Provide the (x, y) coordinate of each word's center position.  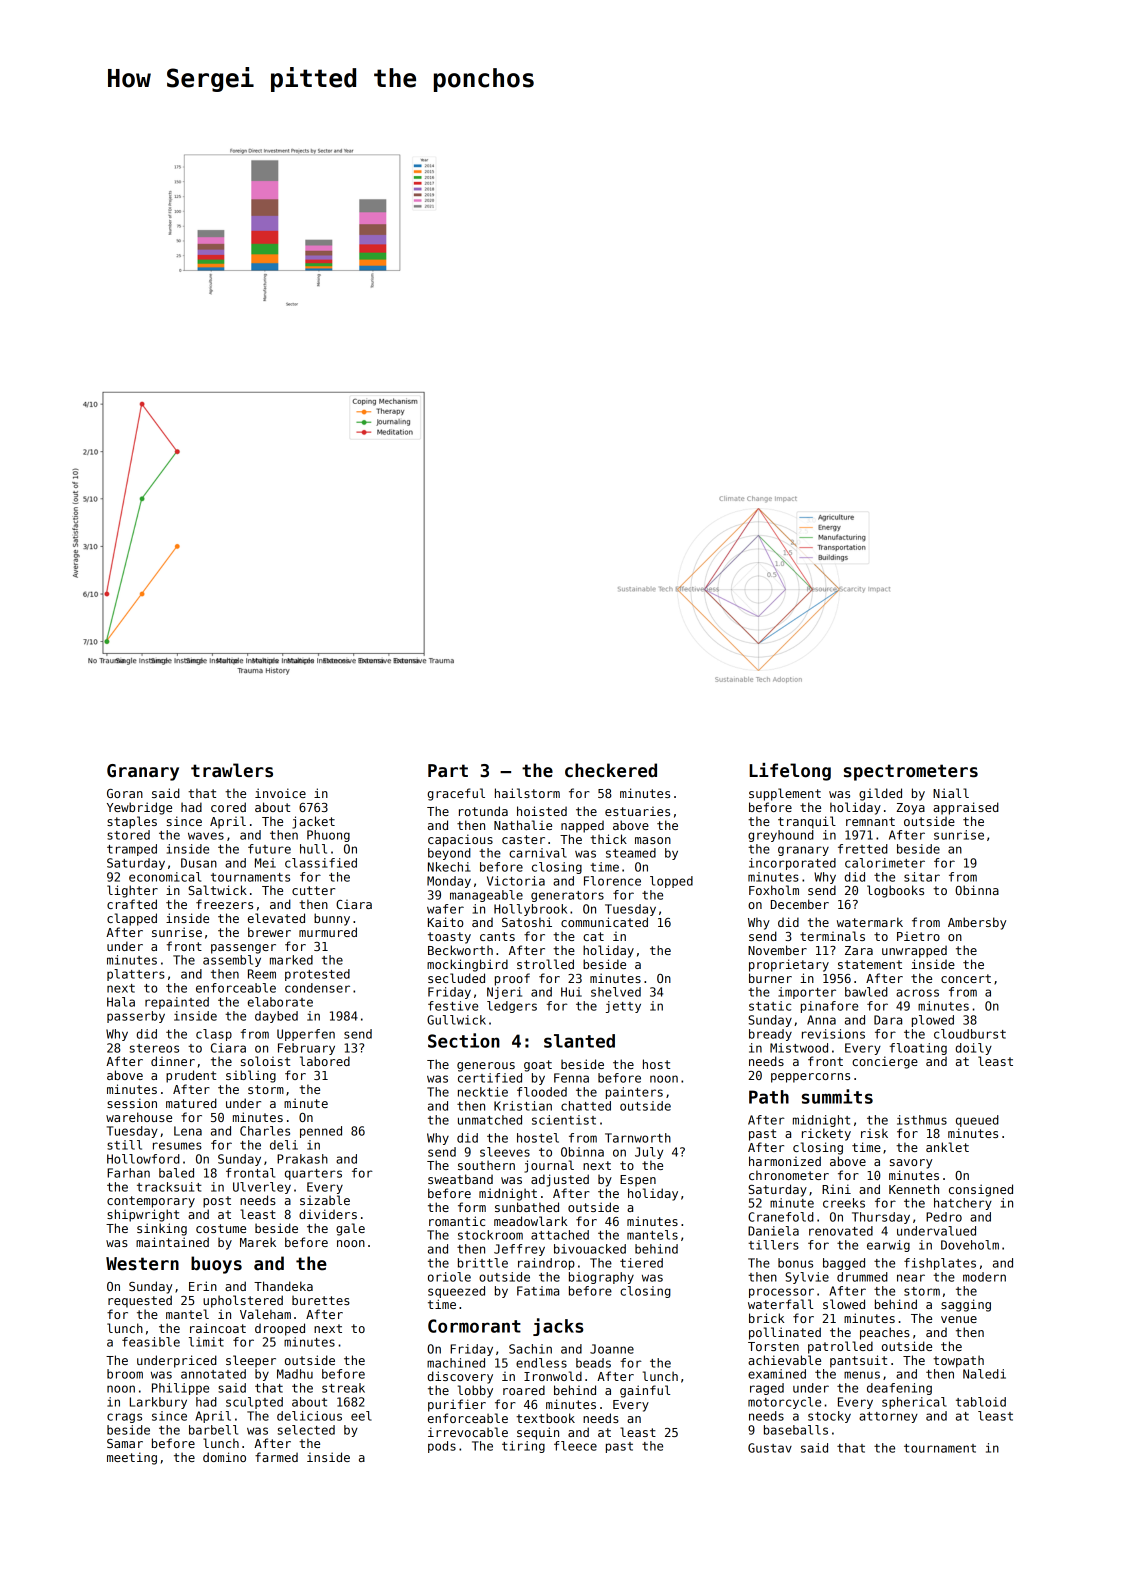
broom (125, 1374)
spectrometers (911, 772)
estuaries (637, 811)
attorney (888, 1417)
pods (442, 1447)
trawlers (232, 770)
